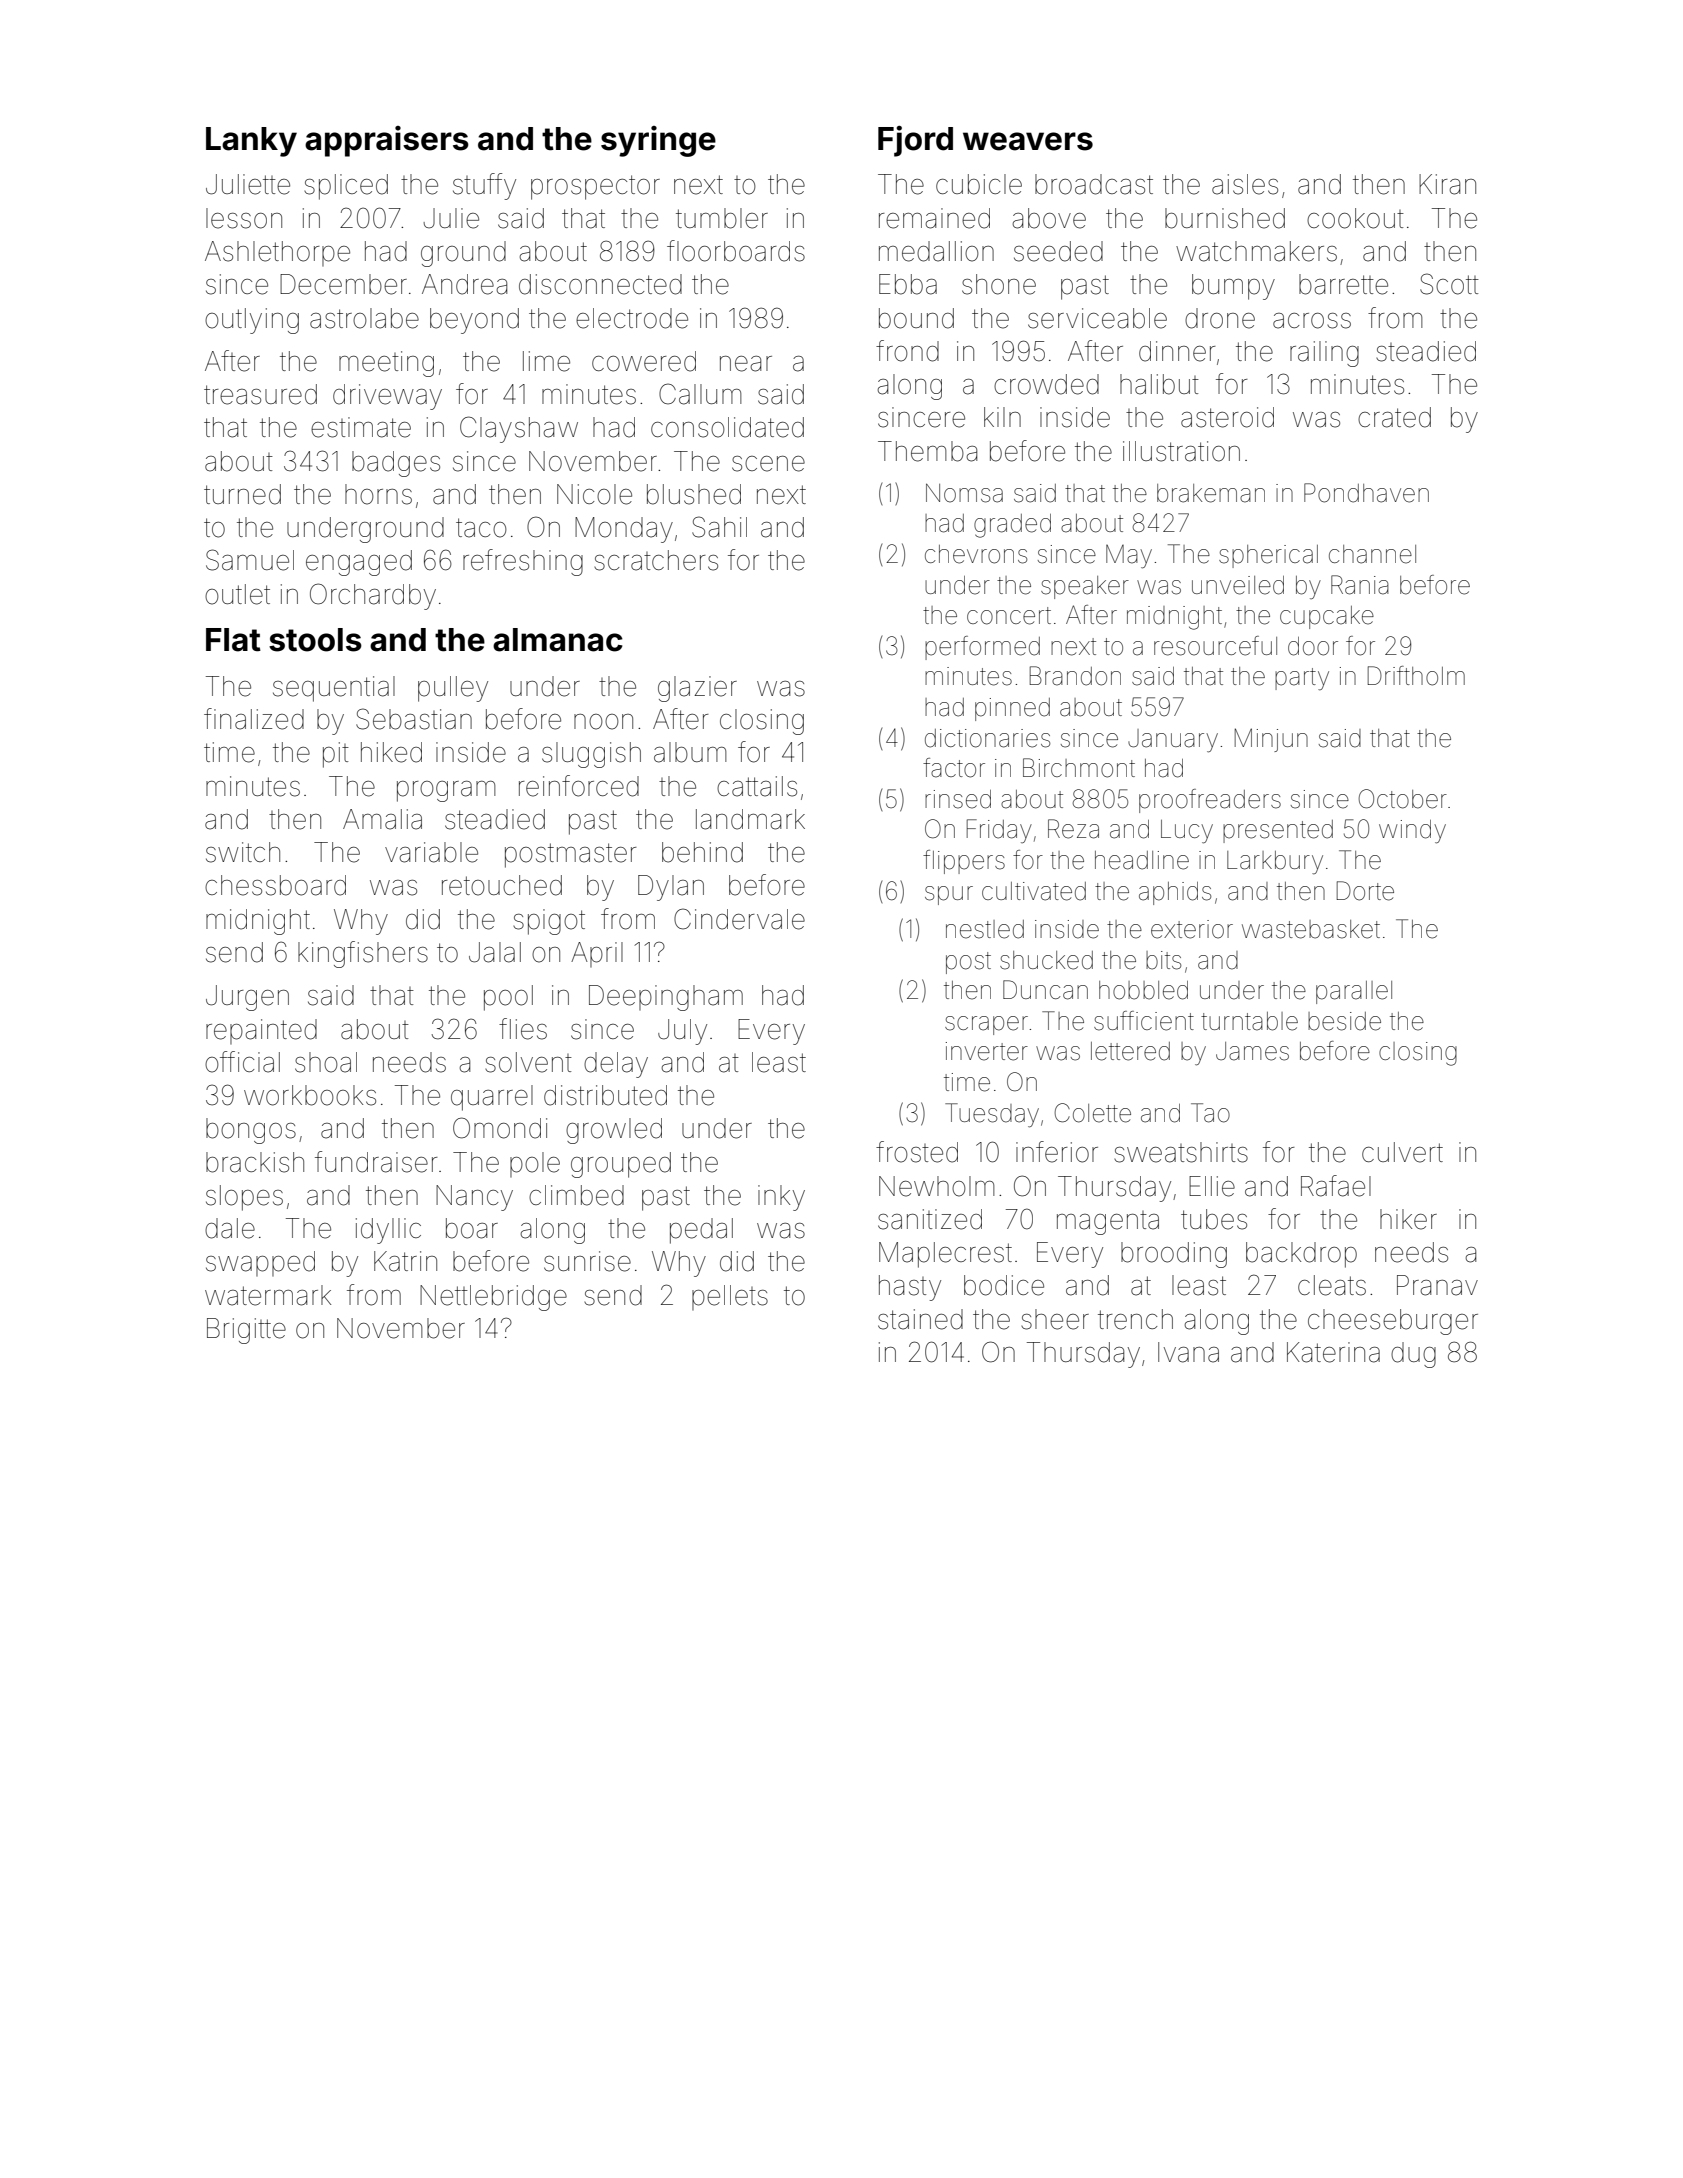  What do you see at coordinates (246, 1331) in the screenshot?
I see `Brigitte` at bounding box center [246, 1331].
